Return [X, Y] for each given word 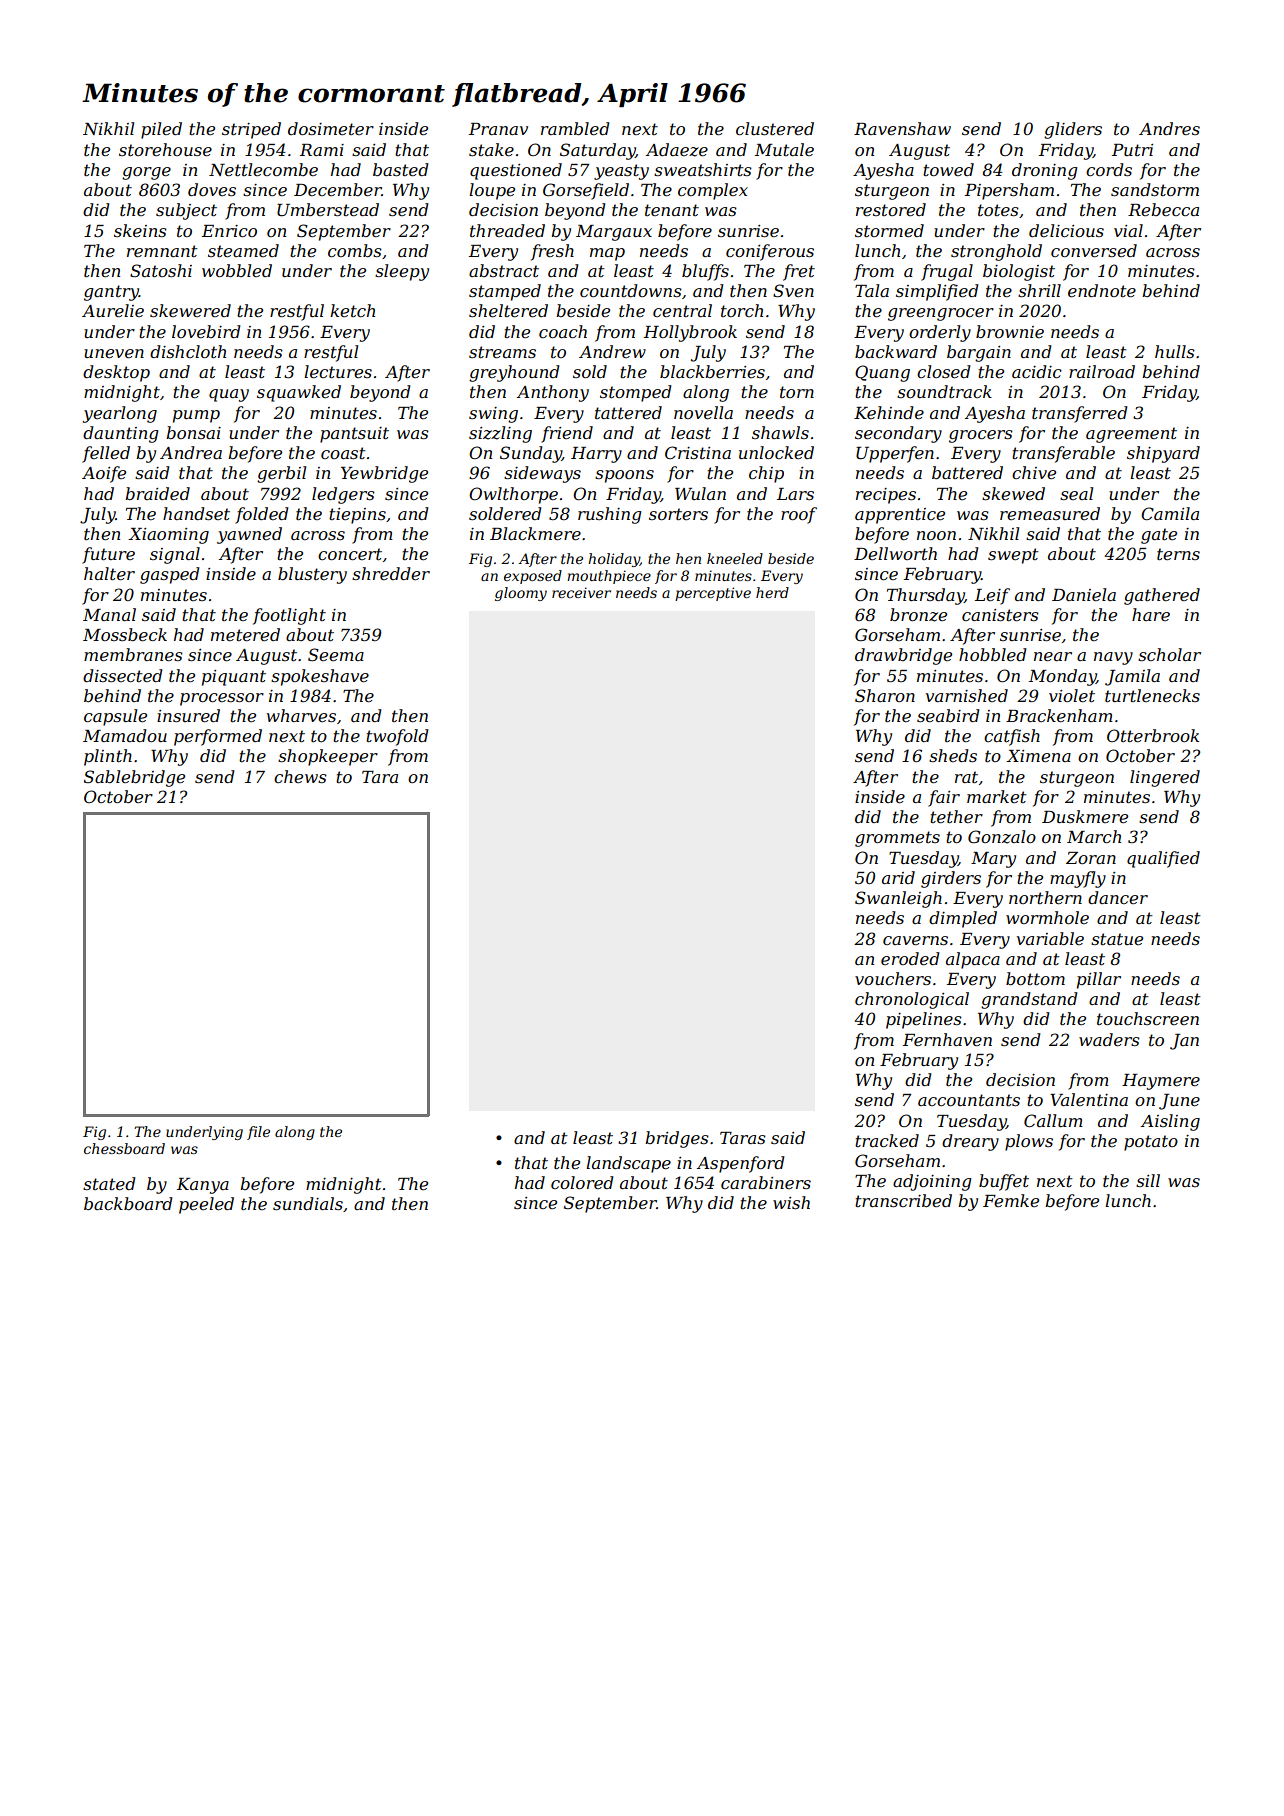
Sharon [885, 695]
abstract [504, 270]
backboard [128, 1203]
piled [161, 130]
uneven [114, 353]
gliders [1073, 130]
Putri [1132, 150]
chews [300, 776]
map [607, 254]
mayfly [1078, 879]
